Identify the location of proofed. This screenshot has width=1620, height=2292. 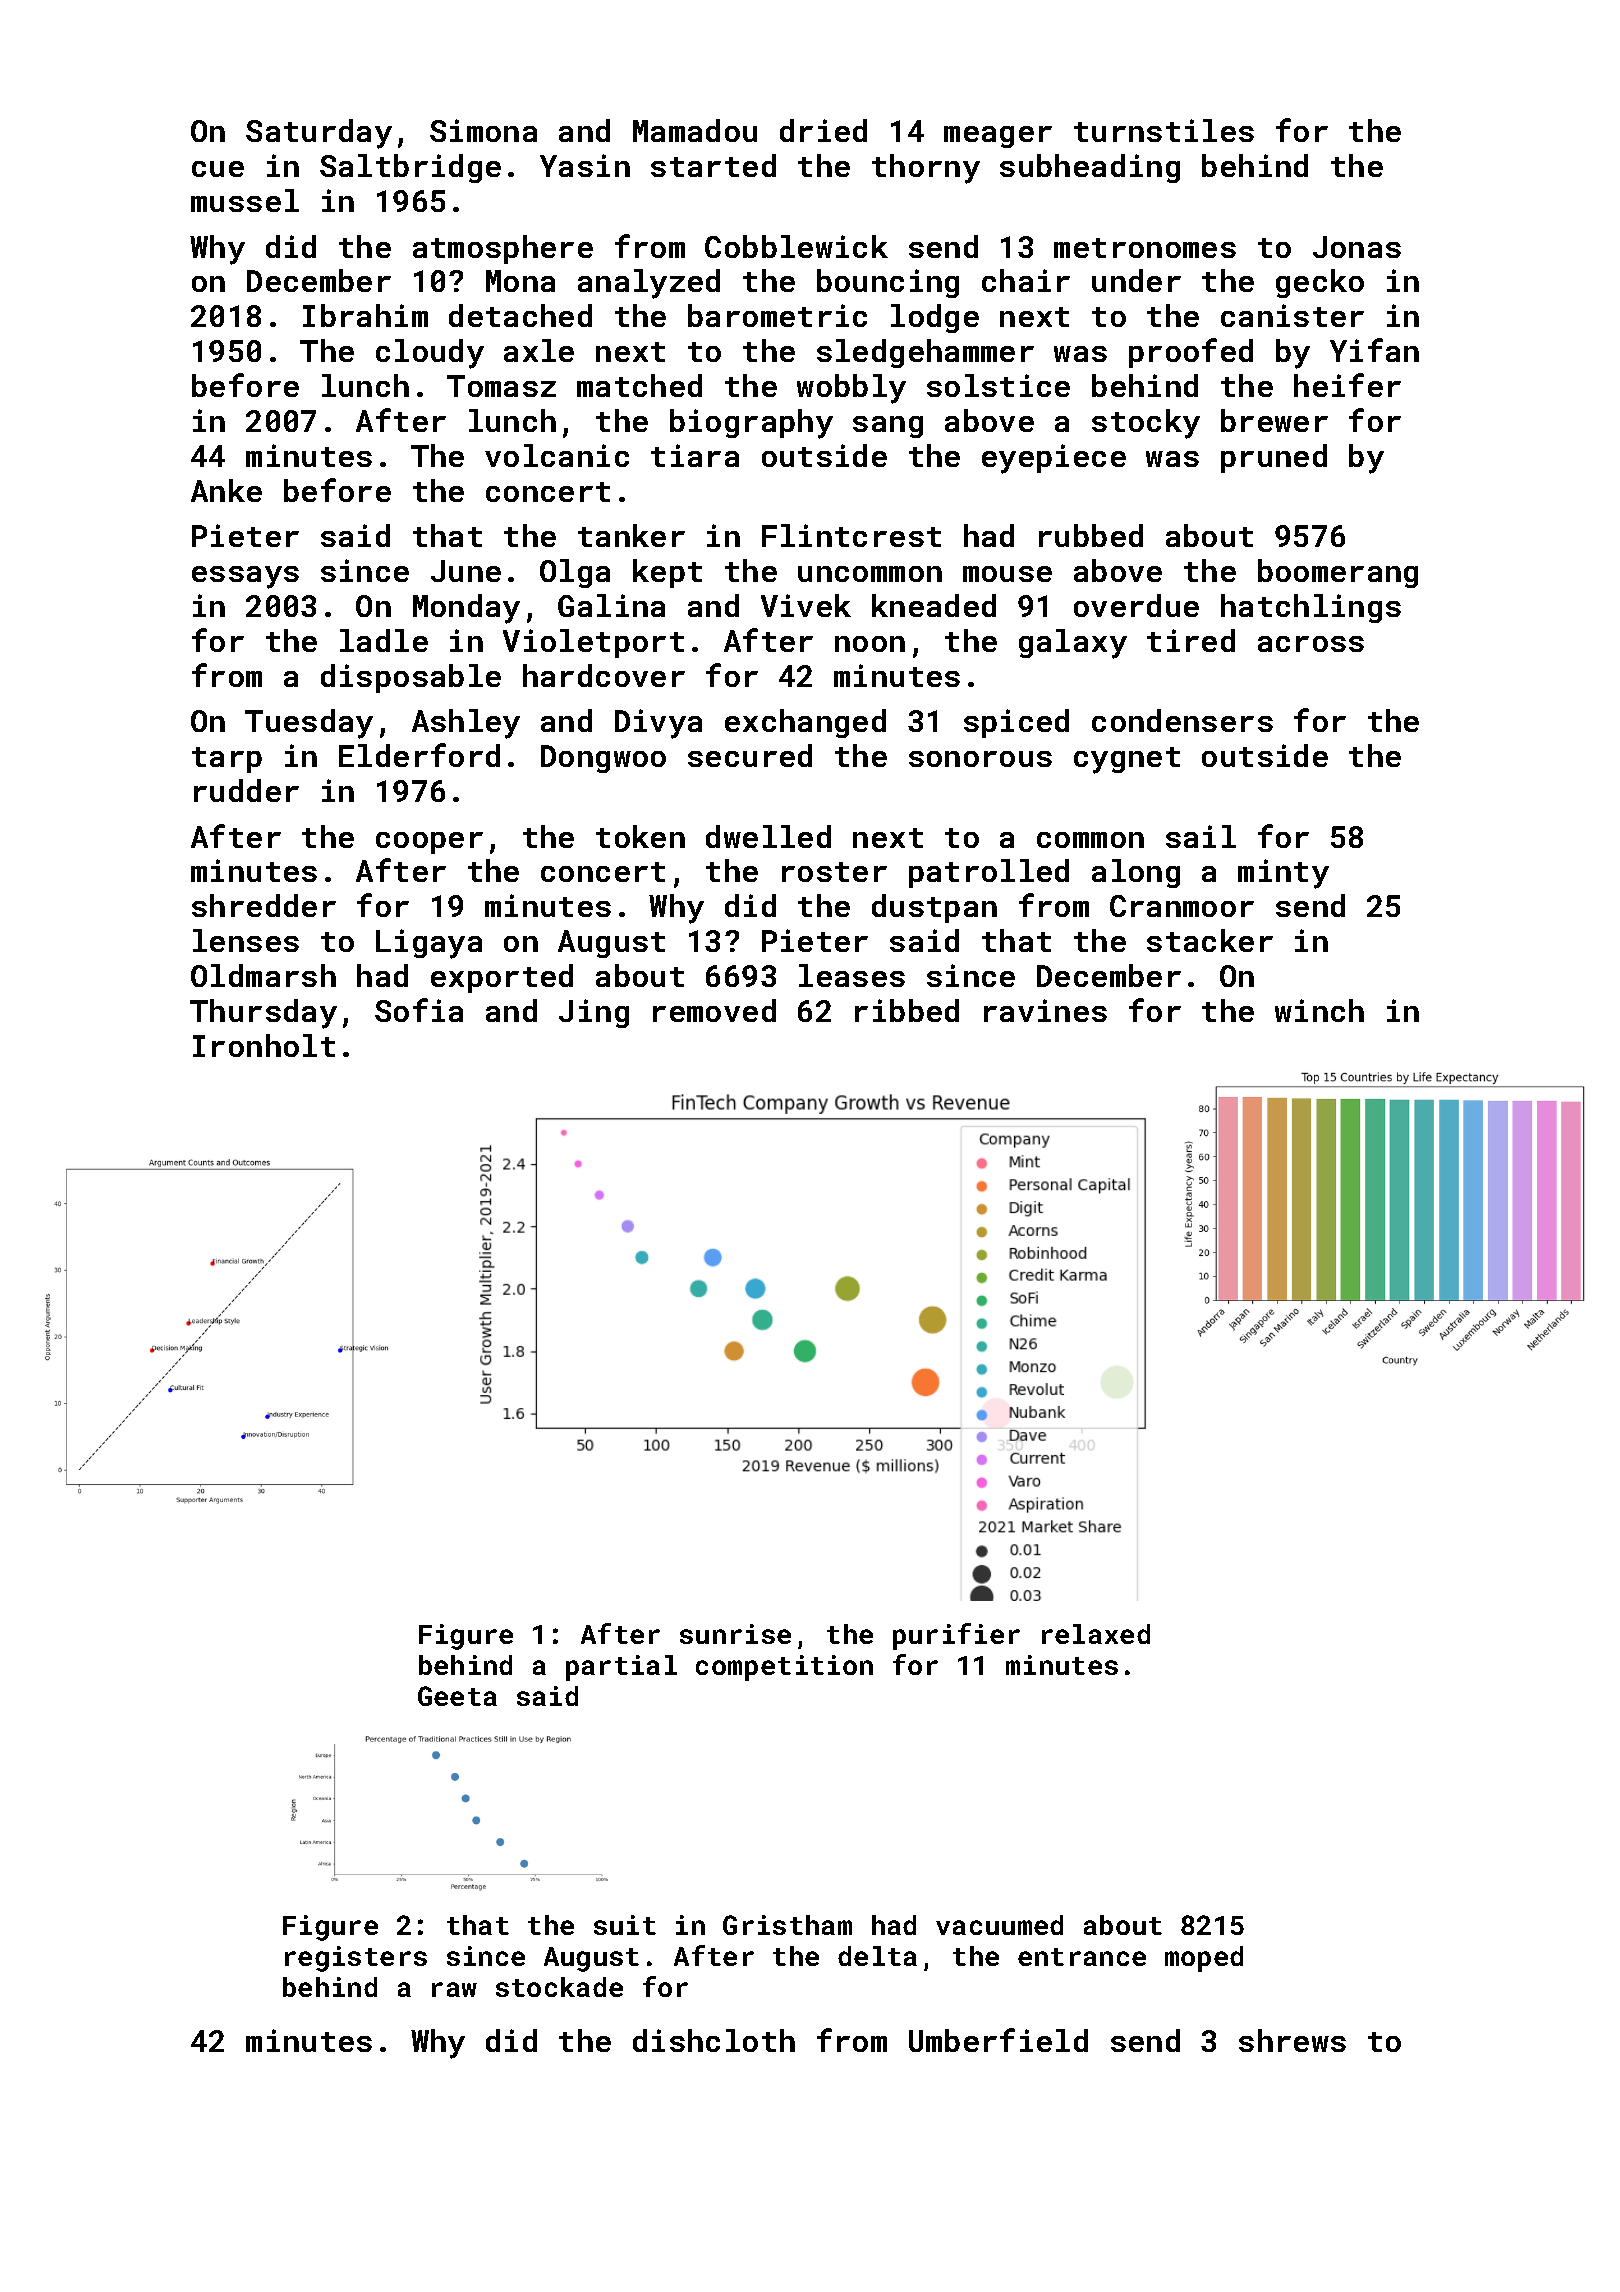
(1191, 353).
